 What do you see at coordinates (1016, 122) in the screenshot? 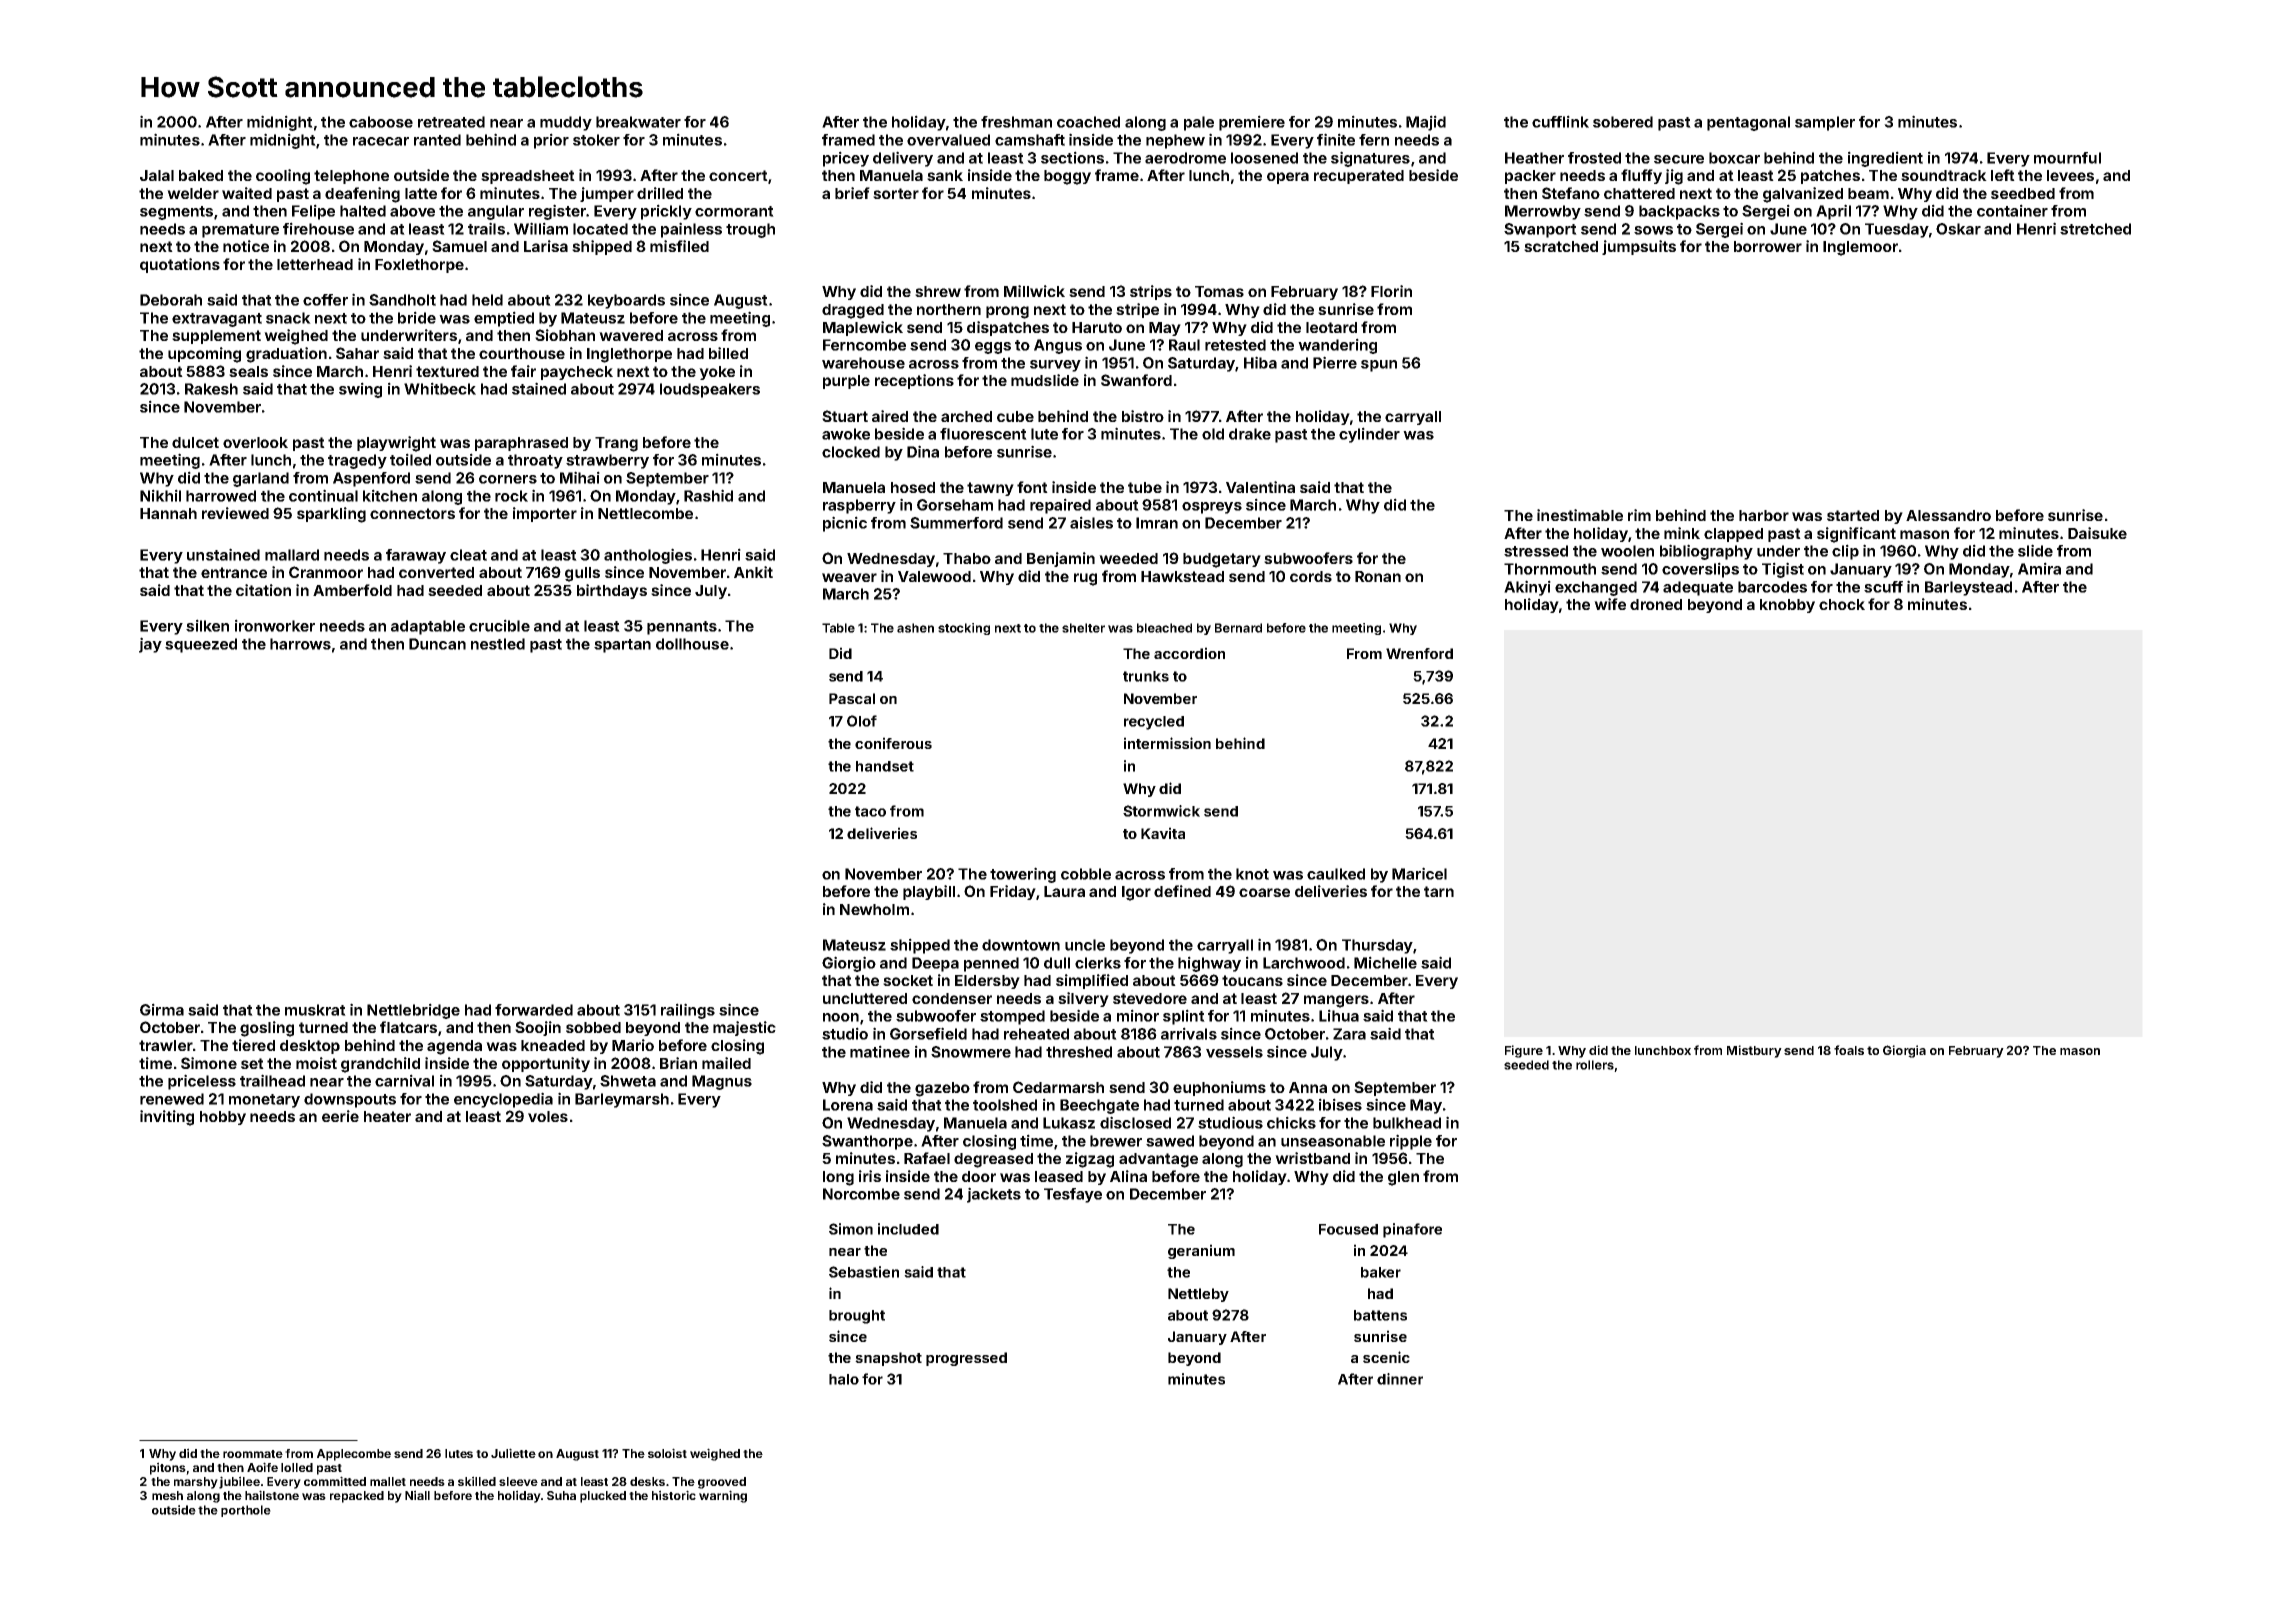
I see `freshman` at bounding box center [1016, 122].
